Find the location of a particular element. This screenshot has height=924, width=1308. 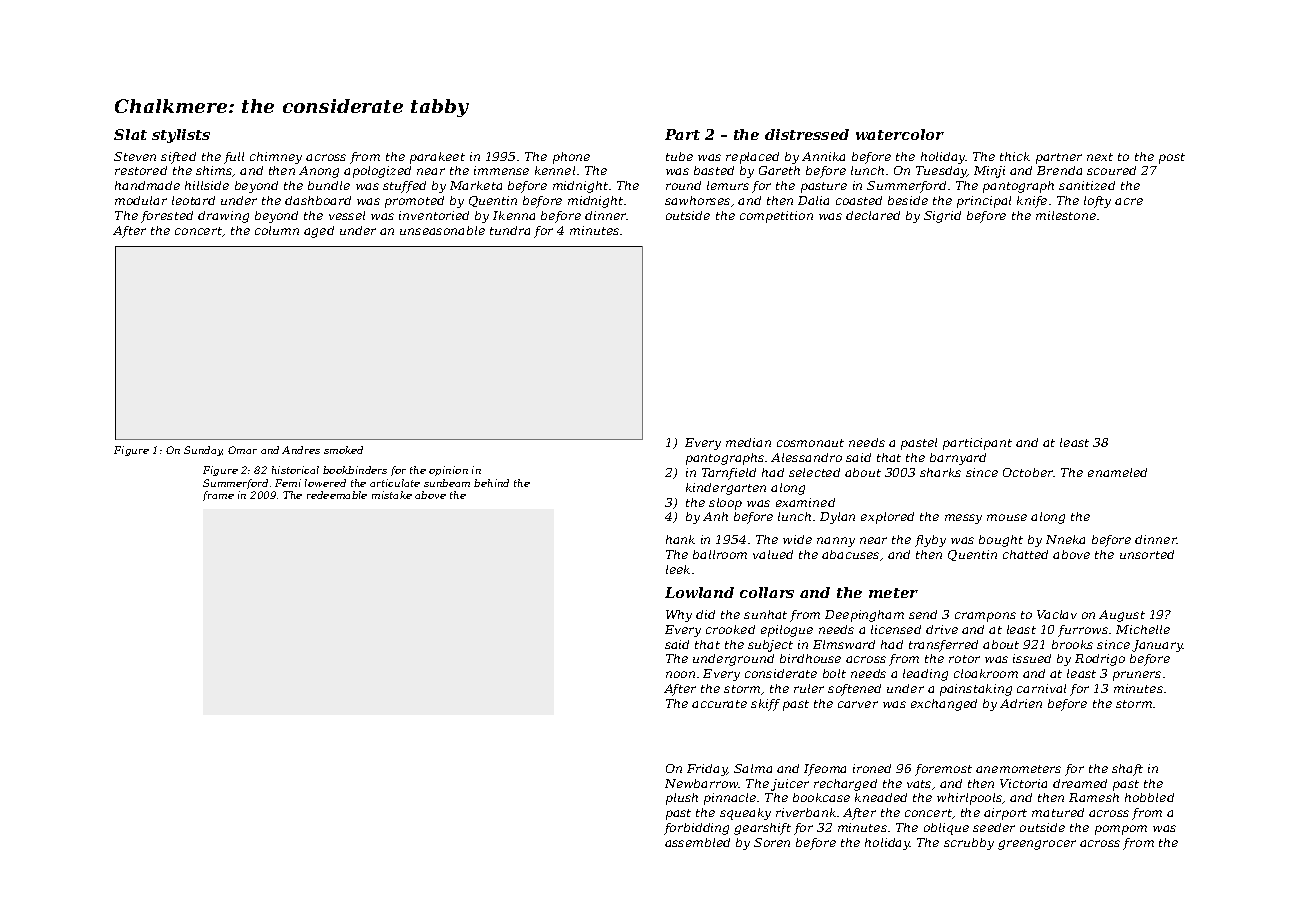

post is located at coordinates (1172, 158).
